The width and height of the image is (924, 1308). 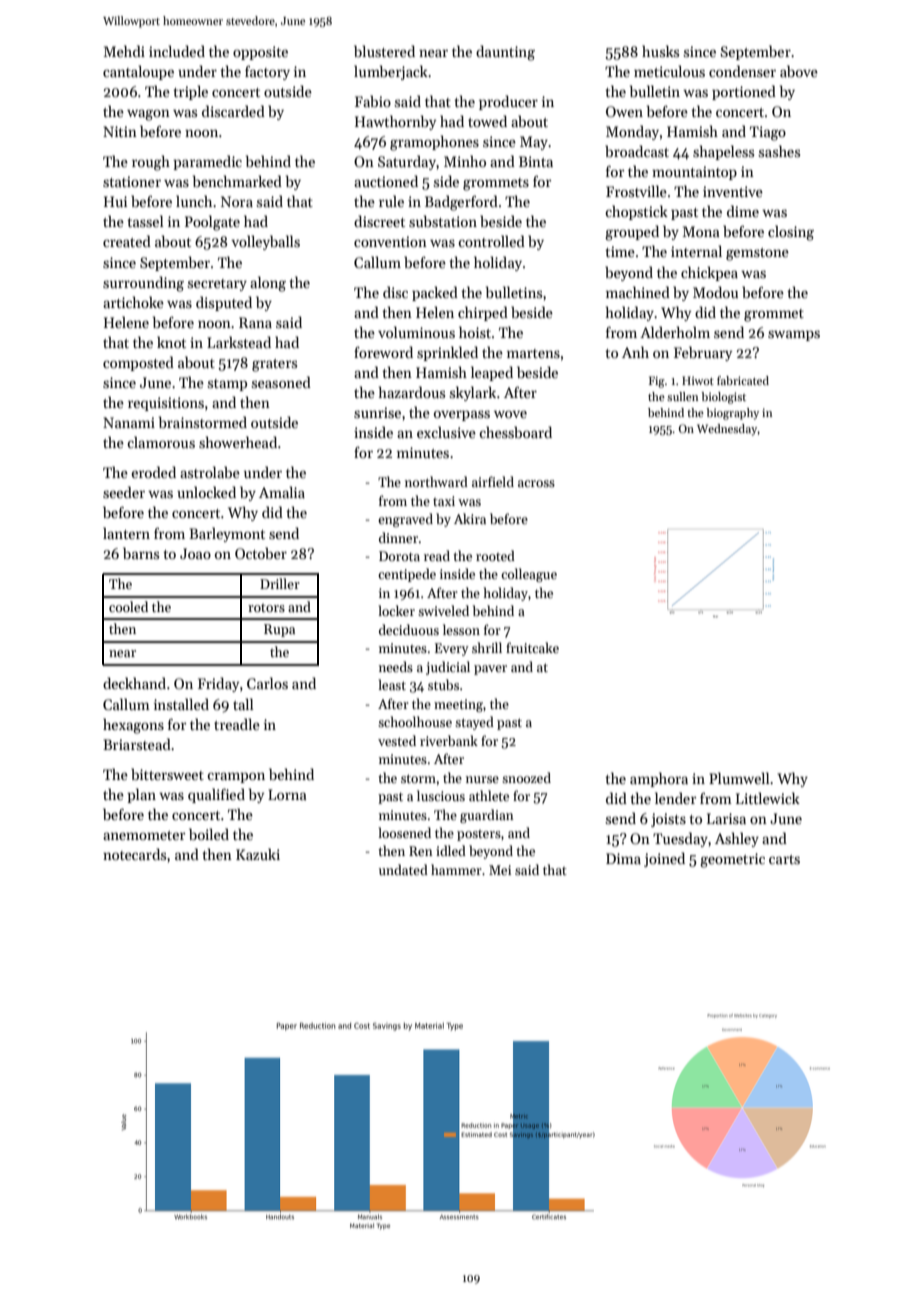 What do you see at coordinates (660, 51) in the image?
I see `husks` at bounding box center [660, 51].
